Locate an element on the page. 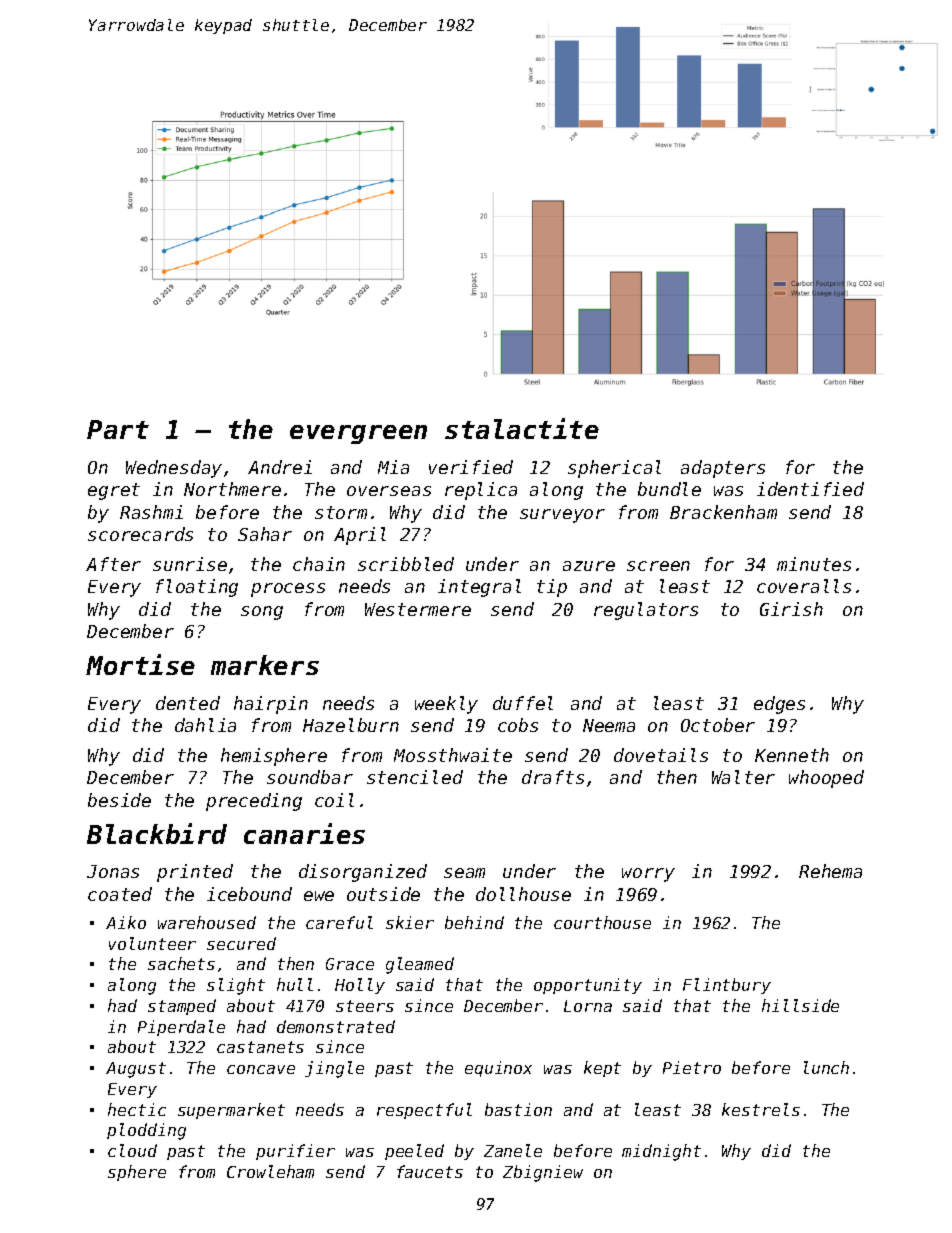  tip is located at coordinates (552, 588).
